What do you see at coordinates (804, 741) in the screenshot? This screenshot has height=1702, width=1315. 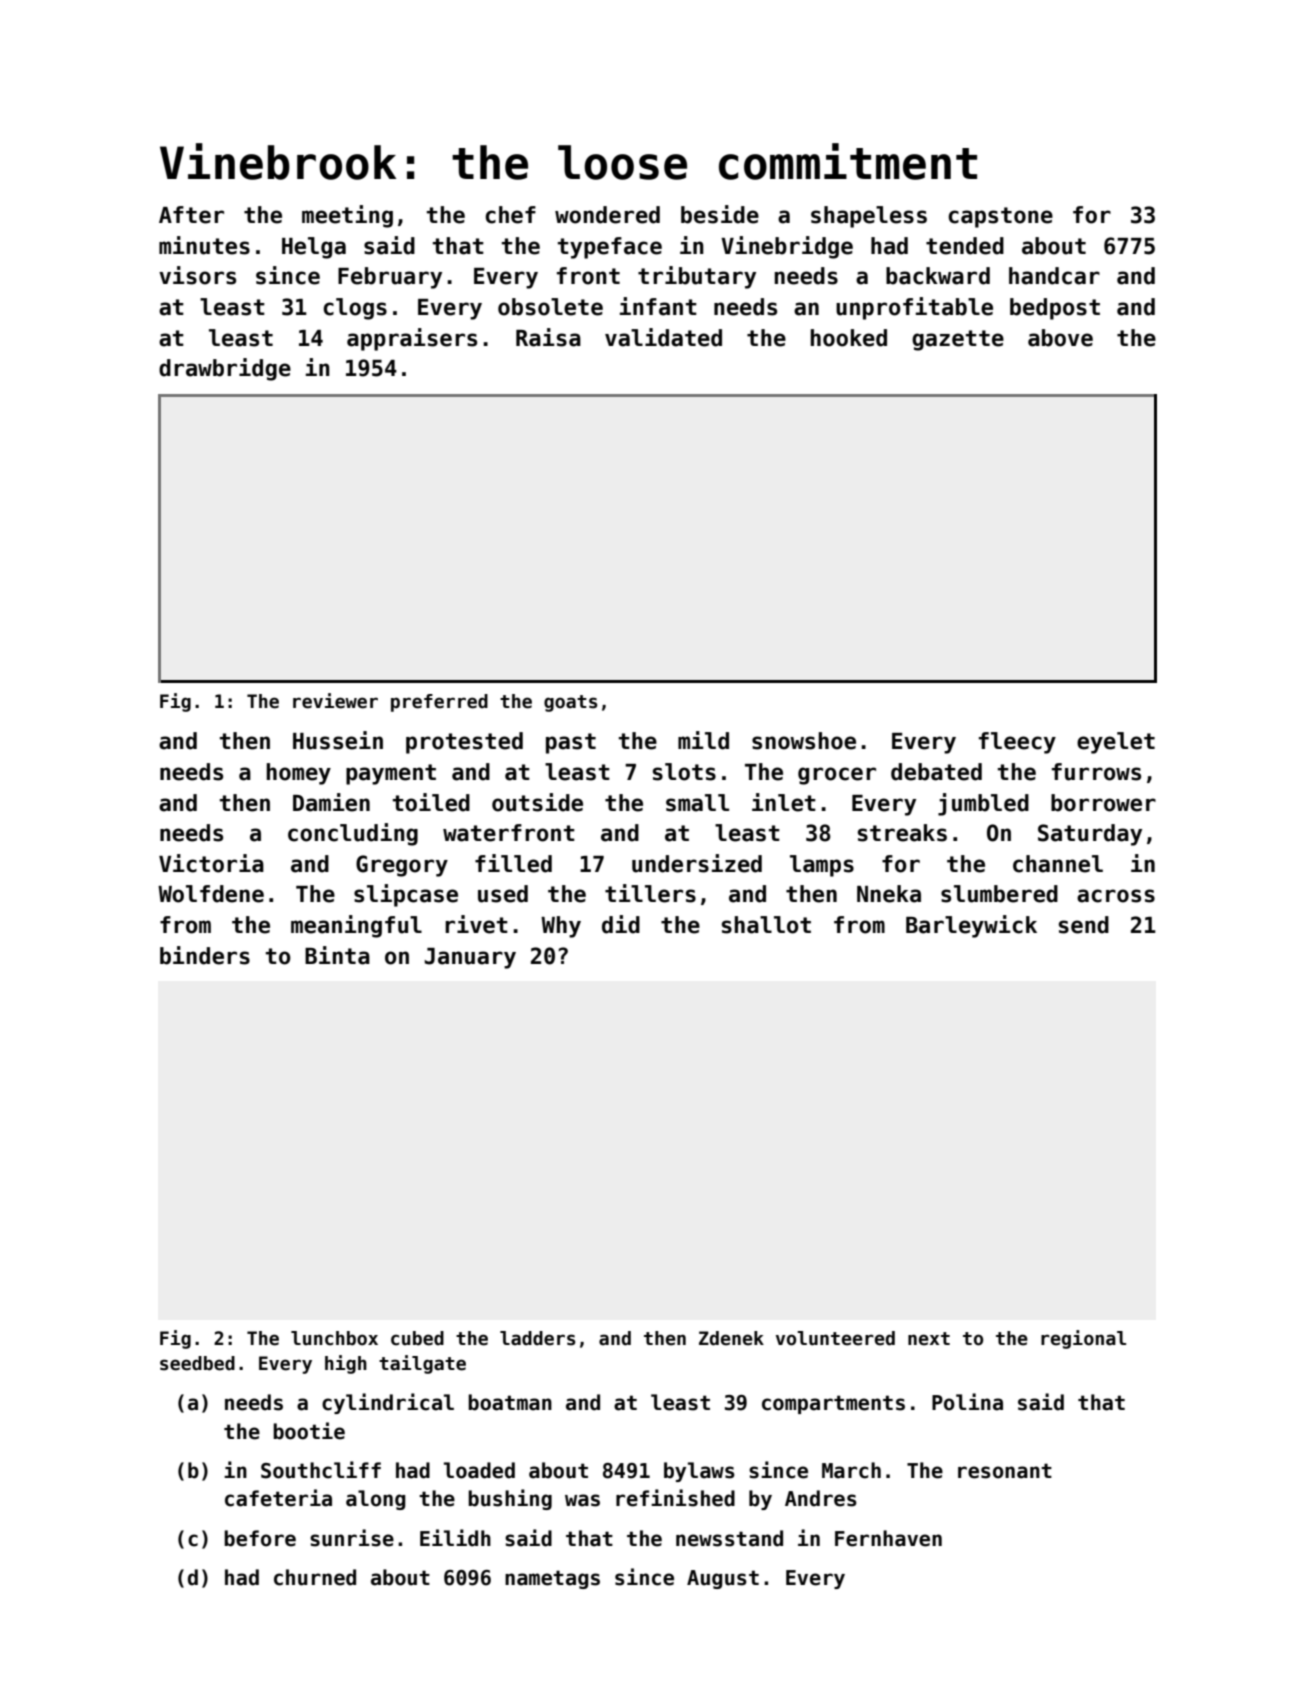 I see `snowshoe` at bounding box center [804, 741].
